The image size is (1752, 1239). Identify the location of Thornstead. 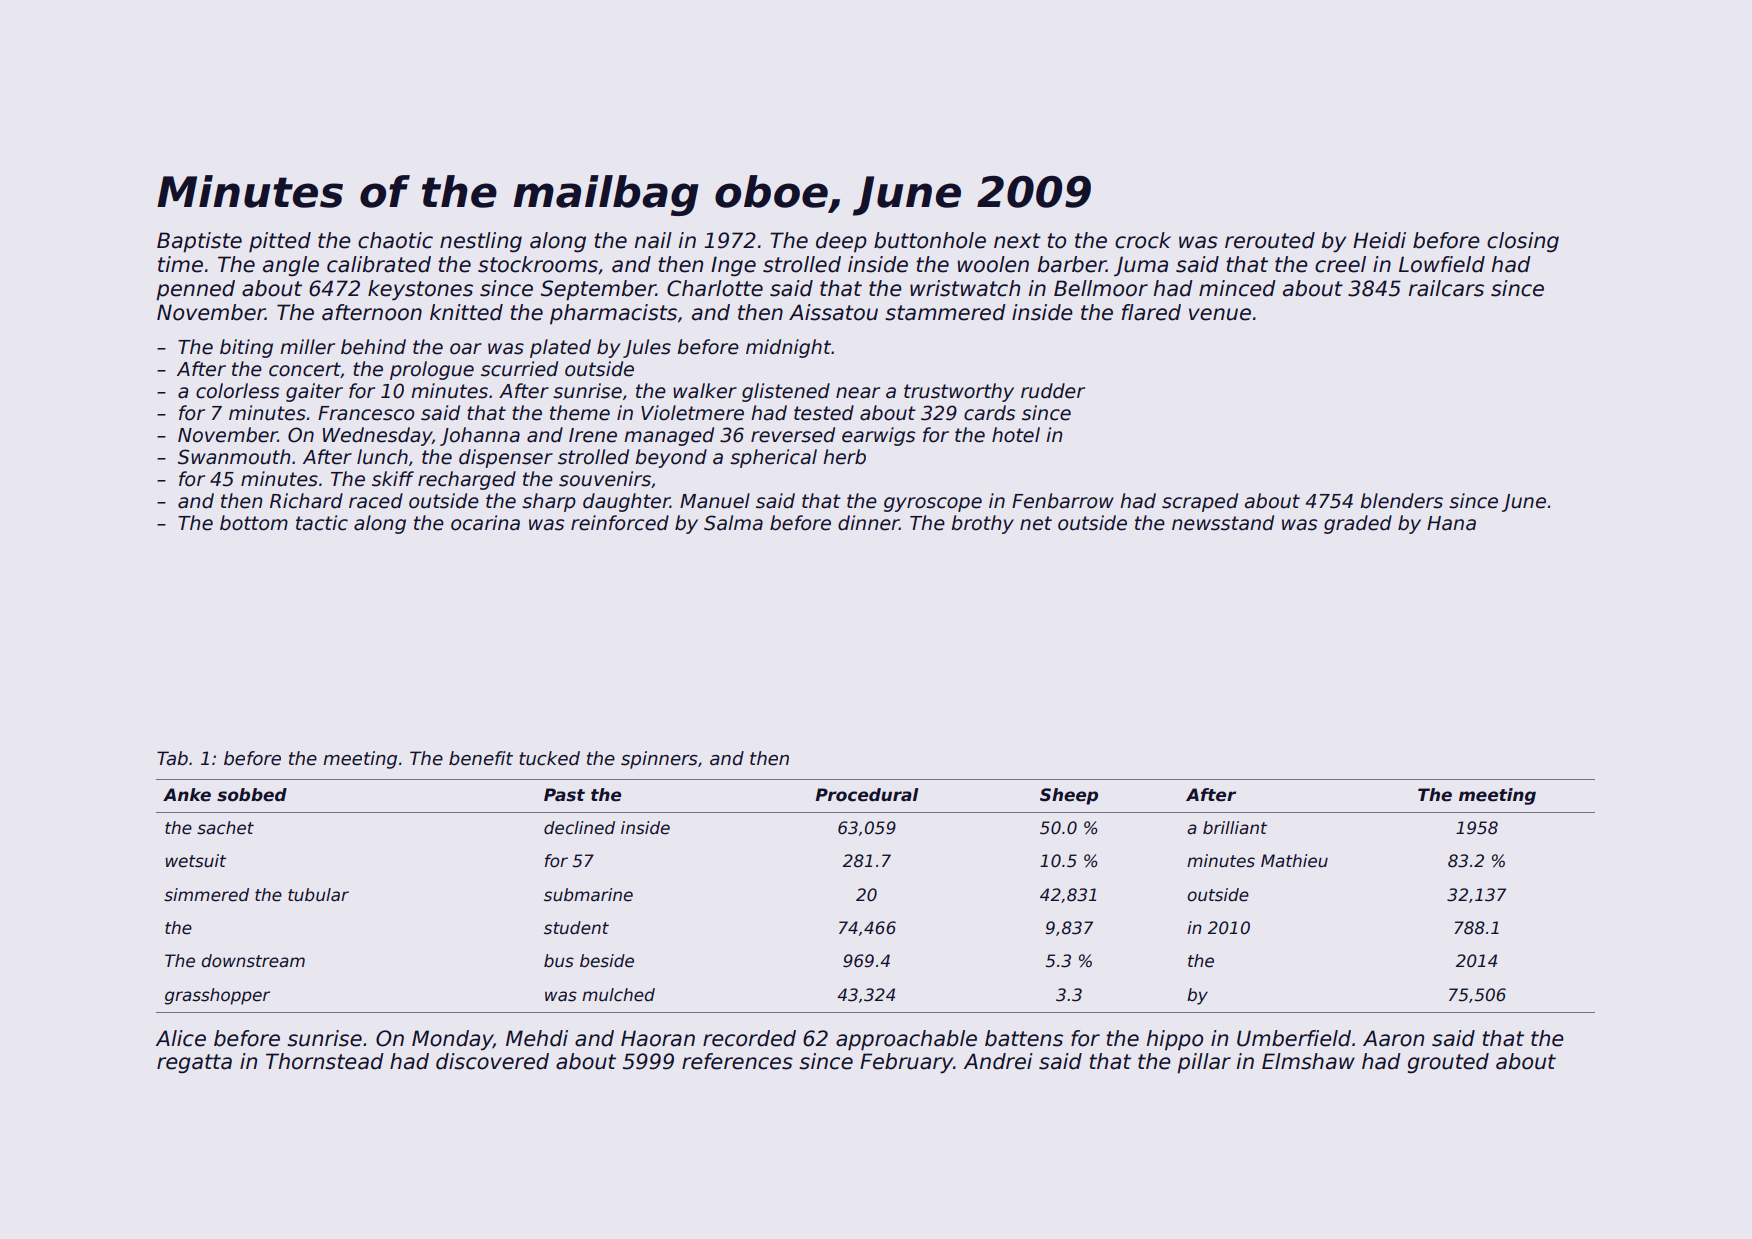
(325, 1061).
